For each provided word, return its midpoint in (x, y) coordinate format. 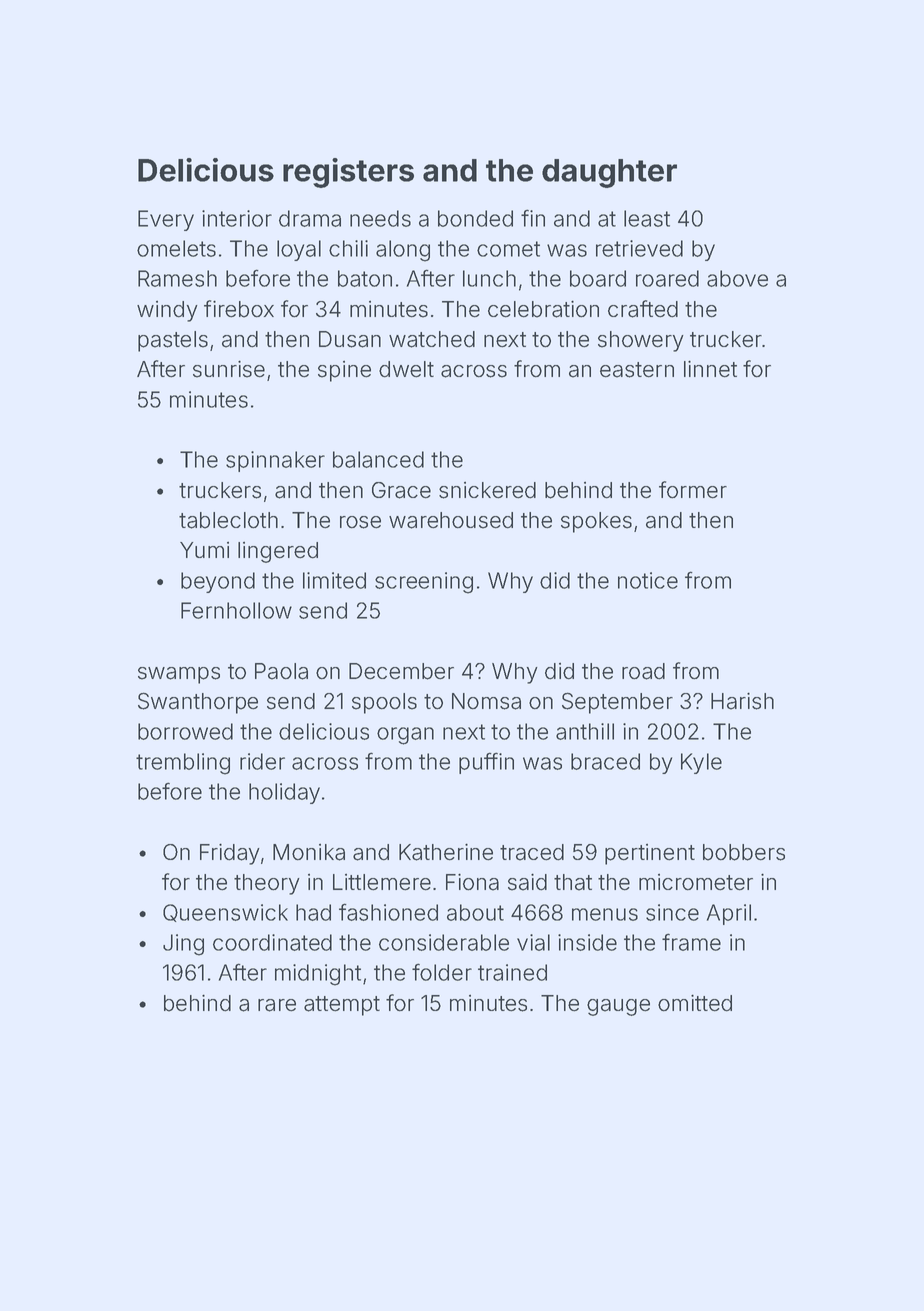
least (647, 218)
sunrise (229, 369)
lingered (278, 552)
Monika (309, 852)
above (737, 278)
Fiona (472, 882)
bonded (475, 218)
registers (348, 173)
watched (432, 339)
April (729, 914)
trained (512, 972)
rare (277, 1005)
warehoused (451, 520)
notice (648, 580)
